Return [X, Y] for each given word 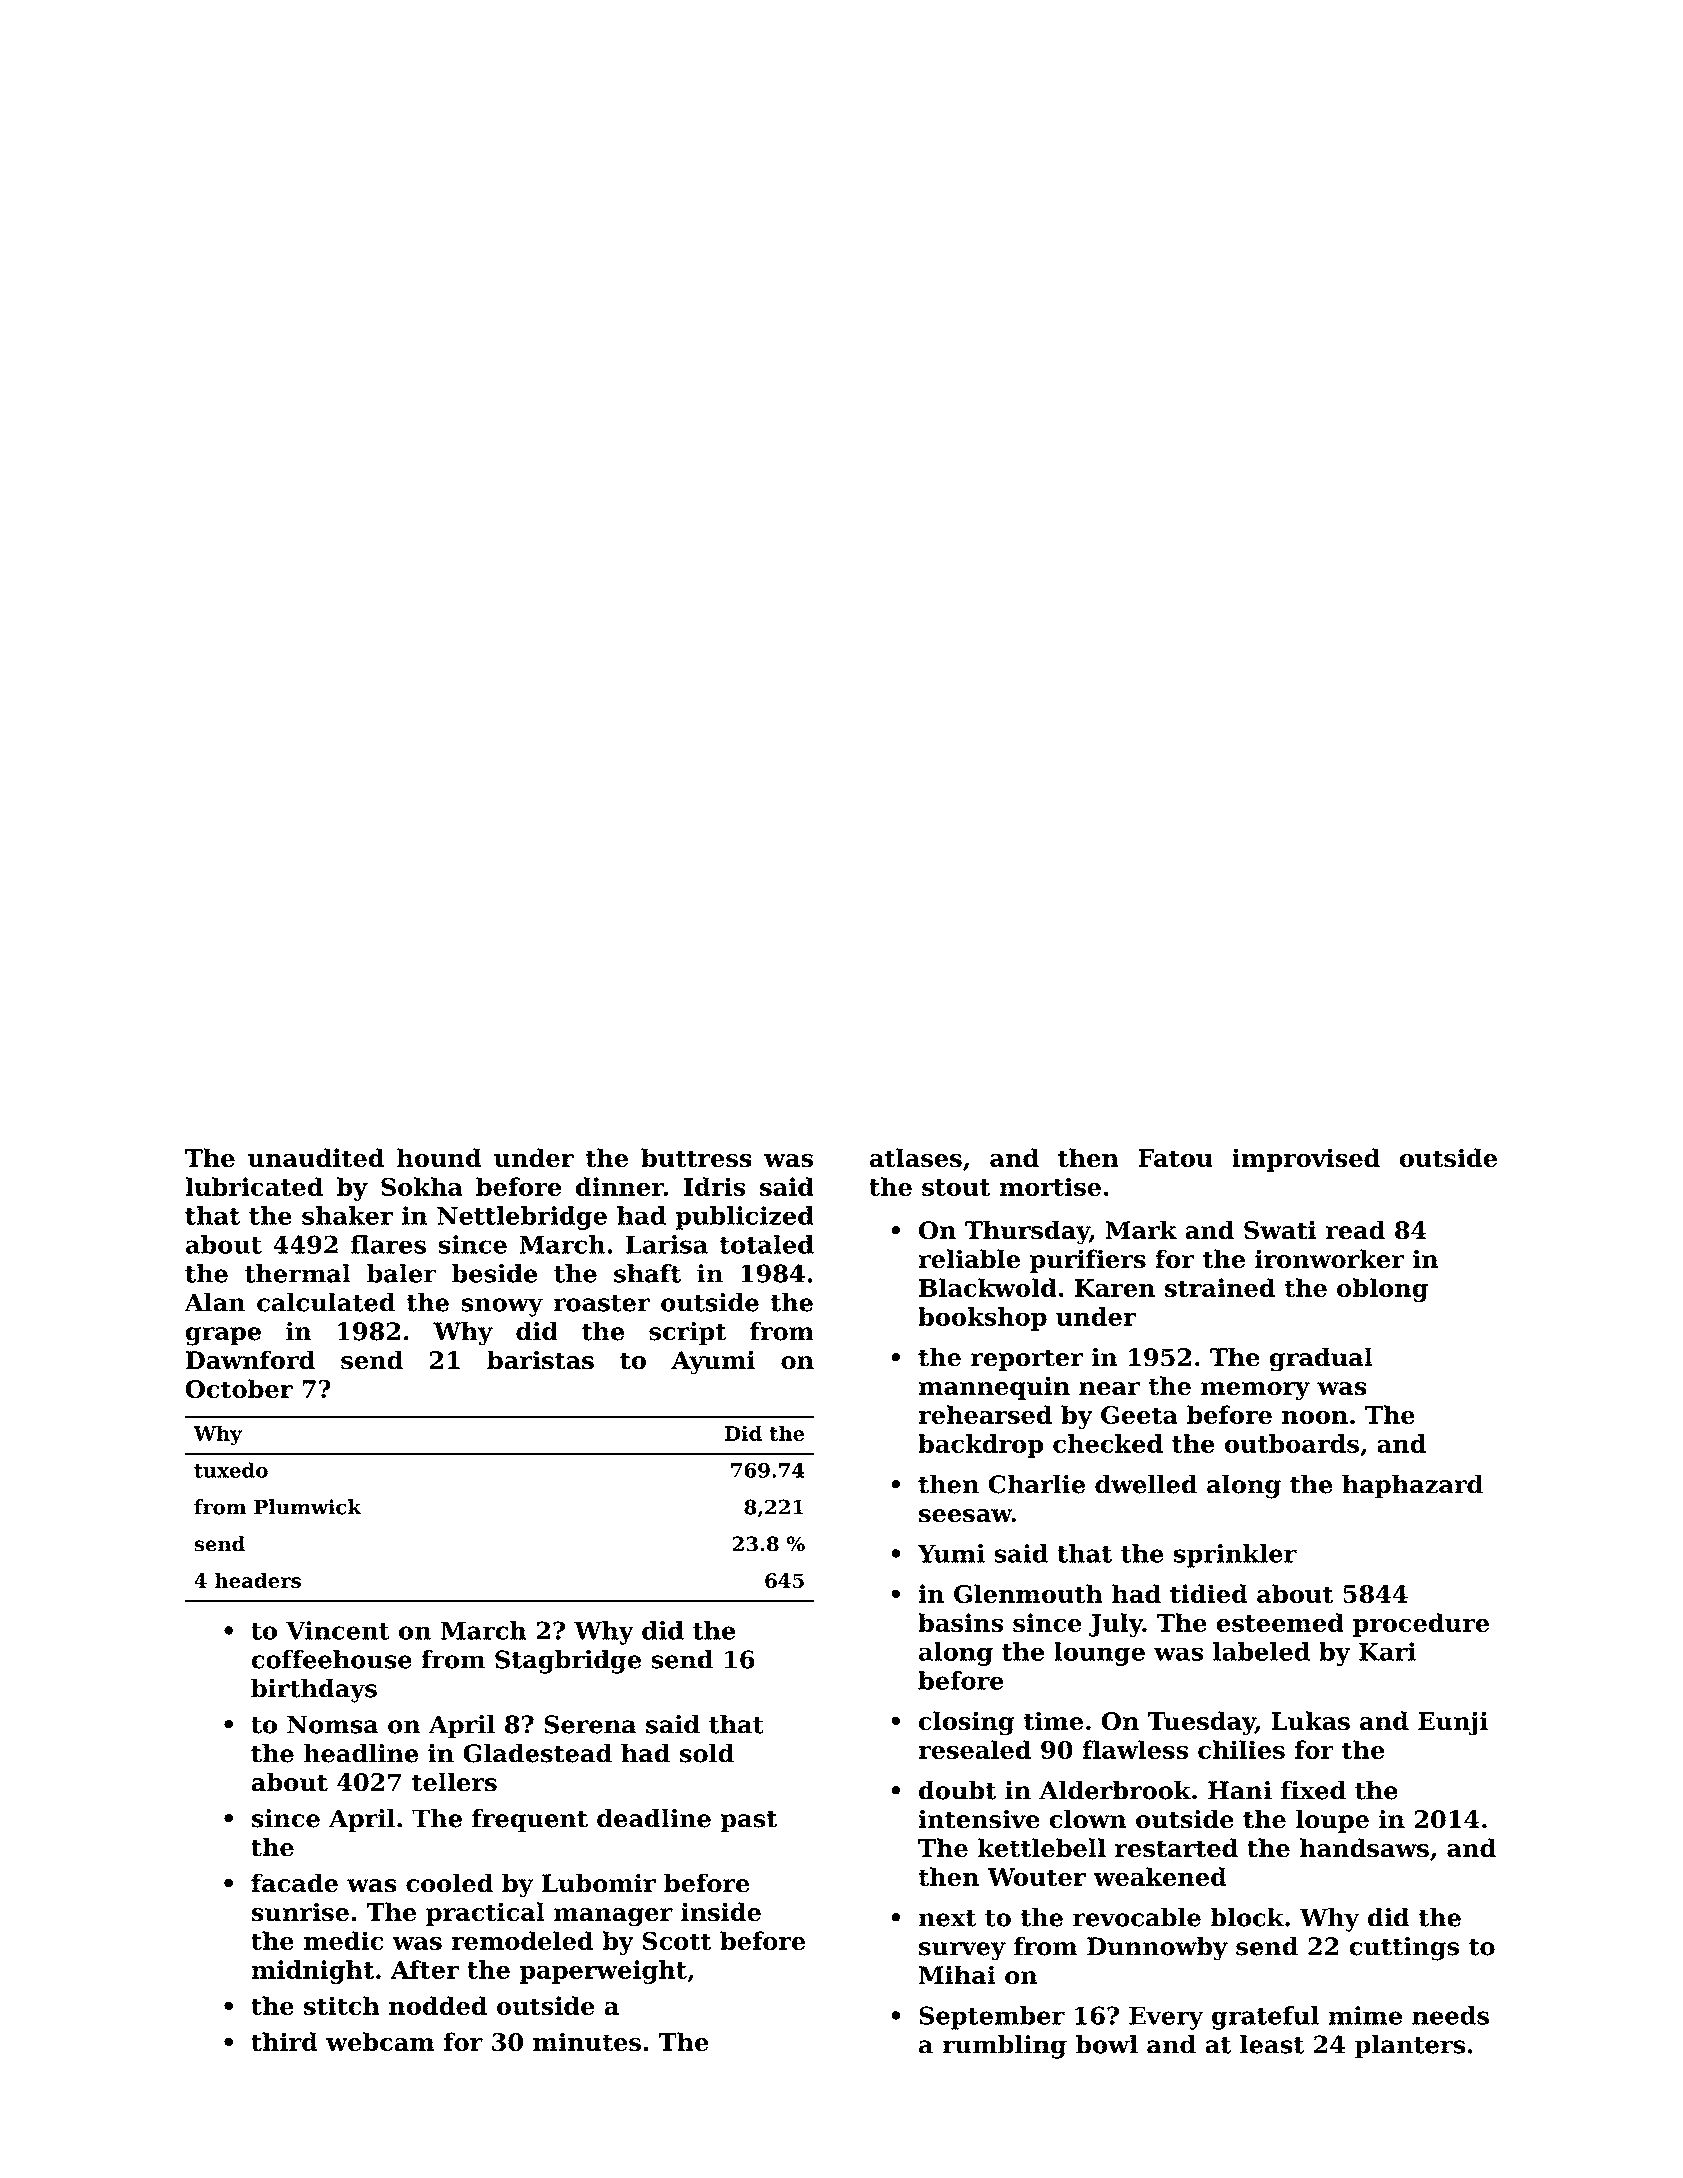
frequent [530, 1820]
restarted [1176, 1848]
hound [439, 1158]
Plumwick [308, 1507]
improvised [1306, 1160]
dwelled [1146, 1484]
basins [960, 1622]
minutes [587, 2042]
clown [1088, 1819]
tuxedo [231, 1470]
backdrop [980, 1446]
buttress [696, 1158]
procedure [1421, 1625]
